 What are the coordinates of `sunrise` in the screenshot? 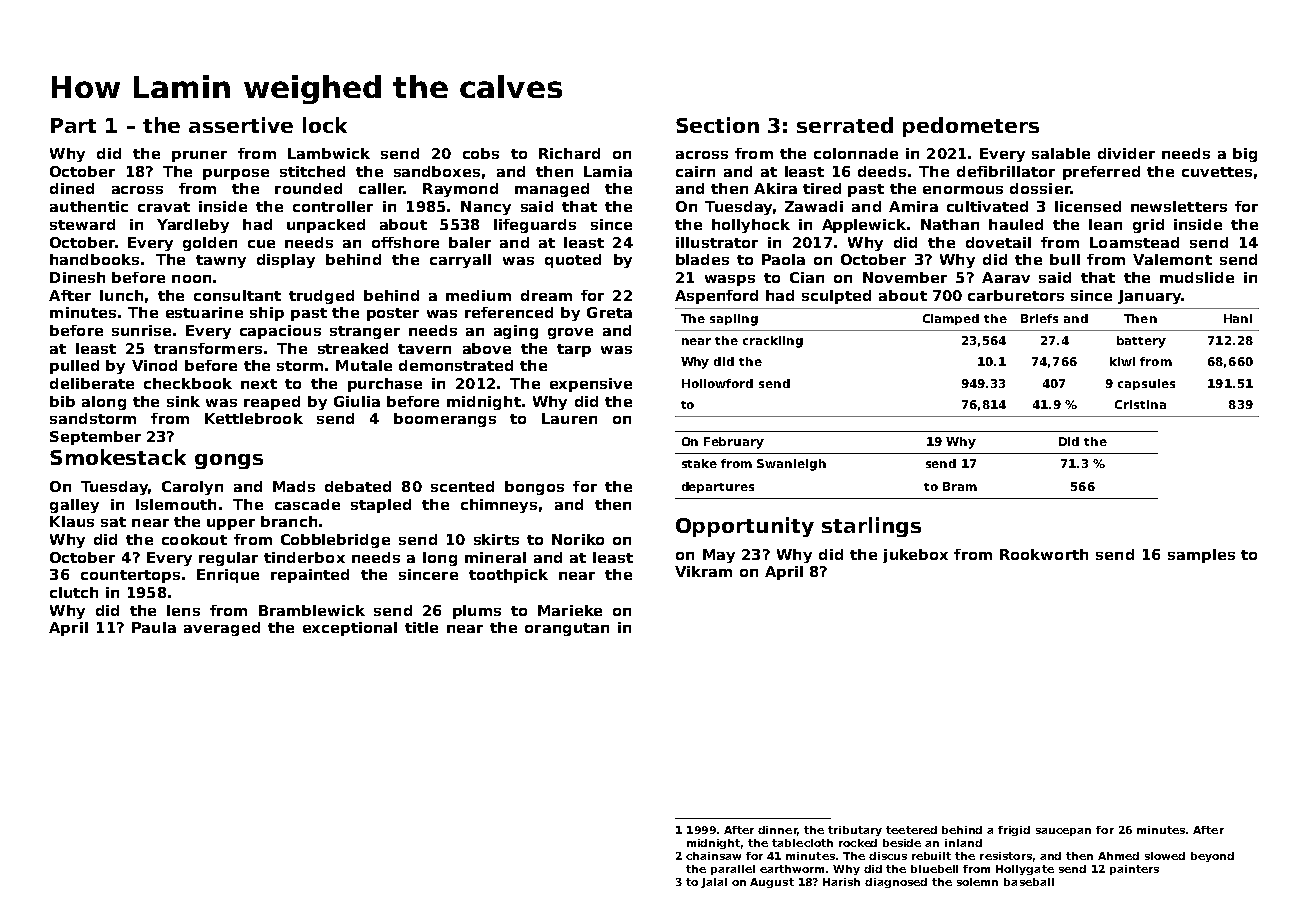 It's located at (141, 330).
